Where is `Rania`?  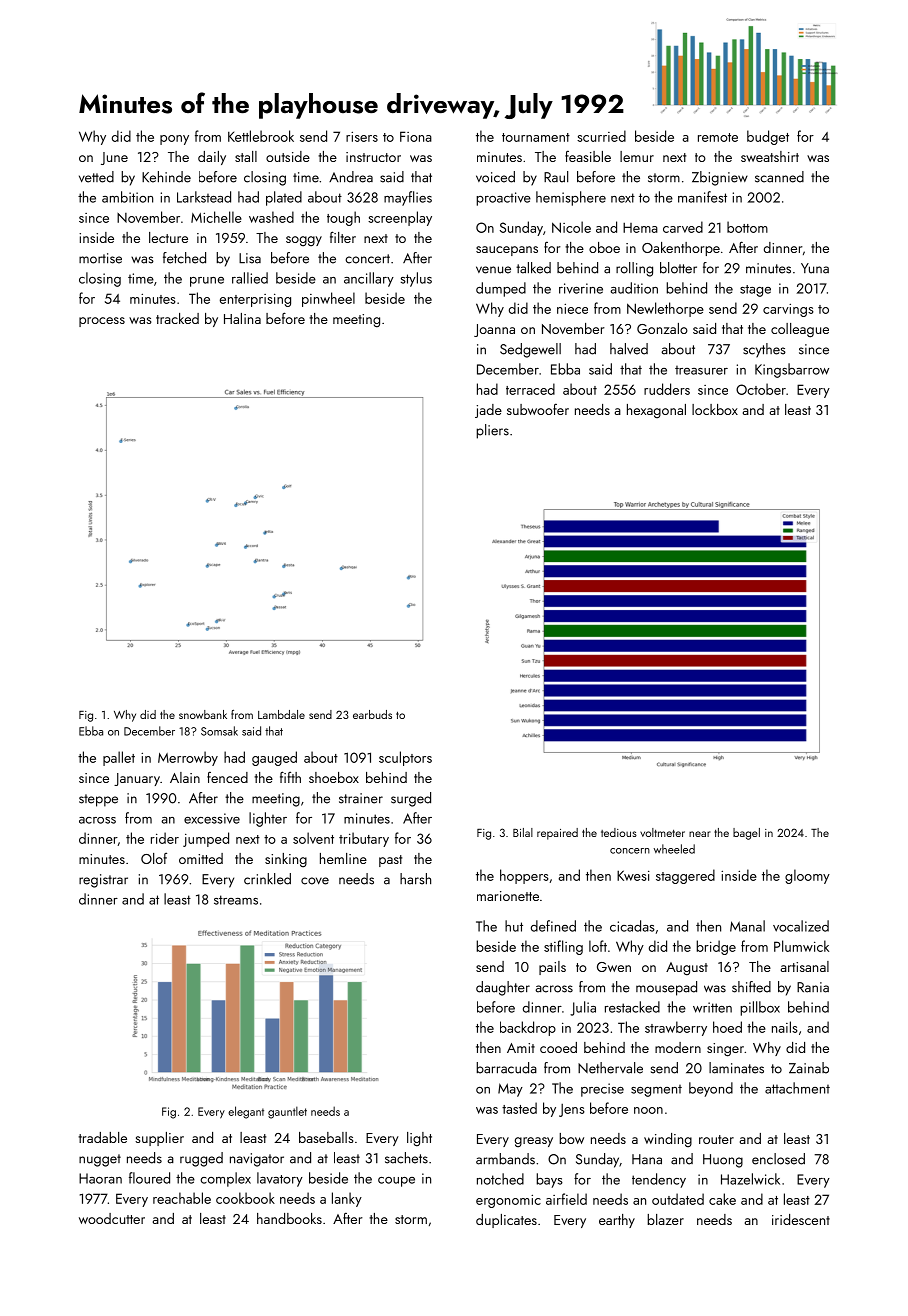 Rania is located at coordinates (813, 987).
